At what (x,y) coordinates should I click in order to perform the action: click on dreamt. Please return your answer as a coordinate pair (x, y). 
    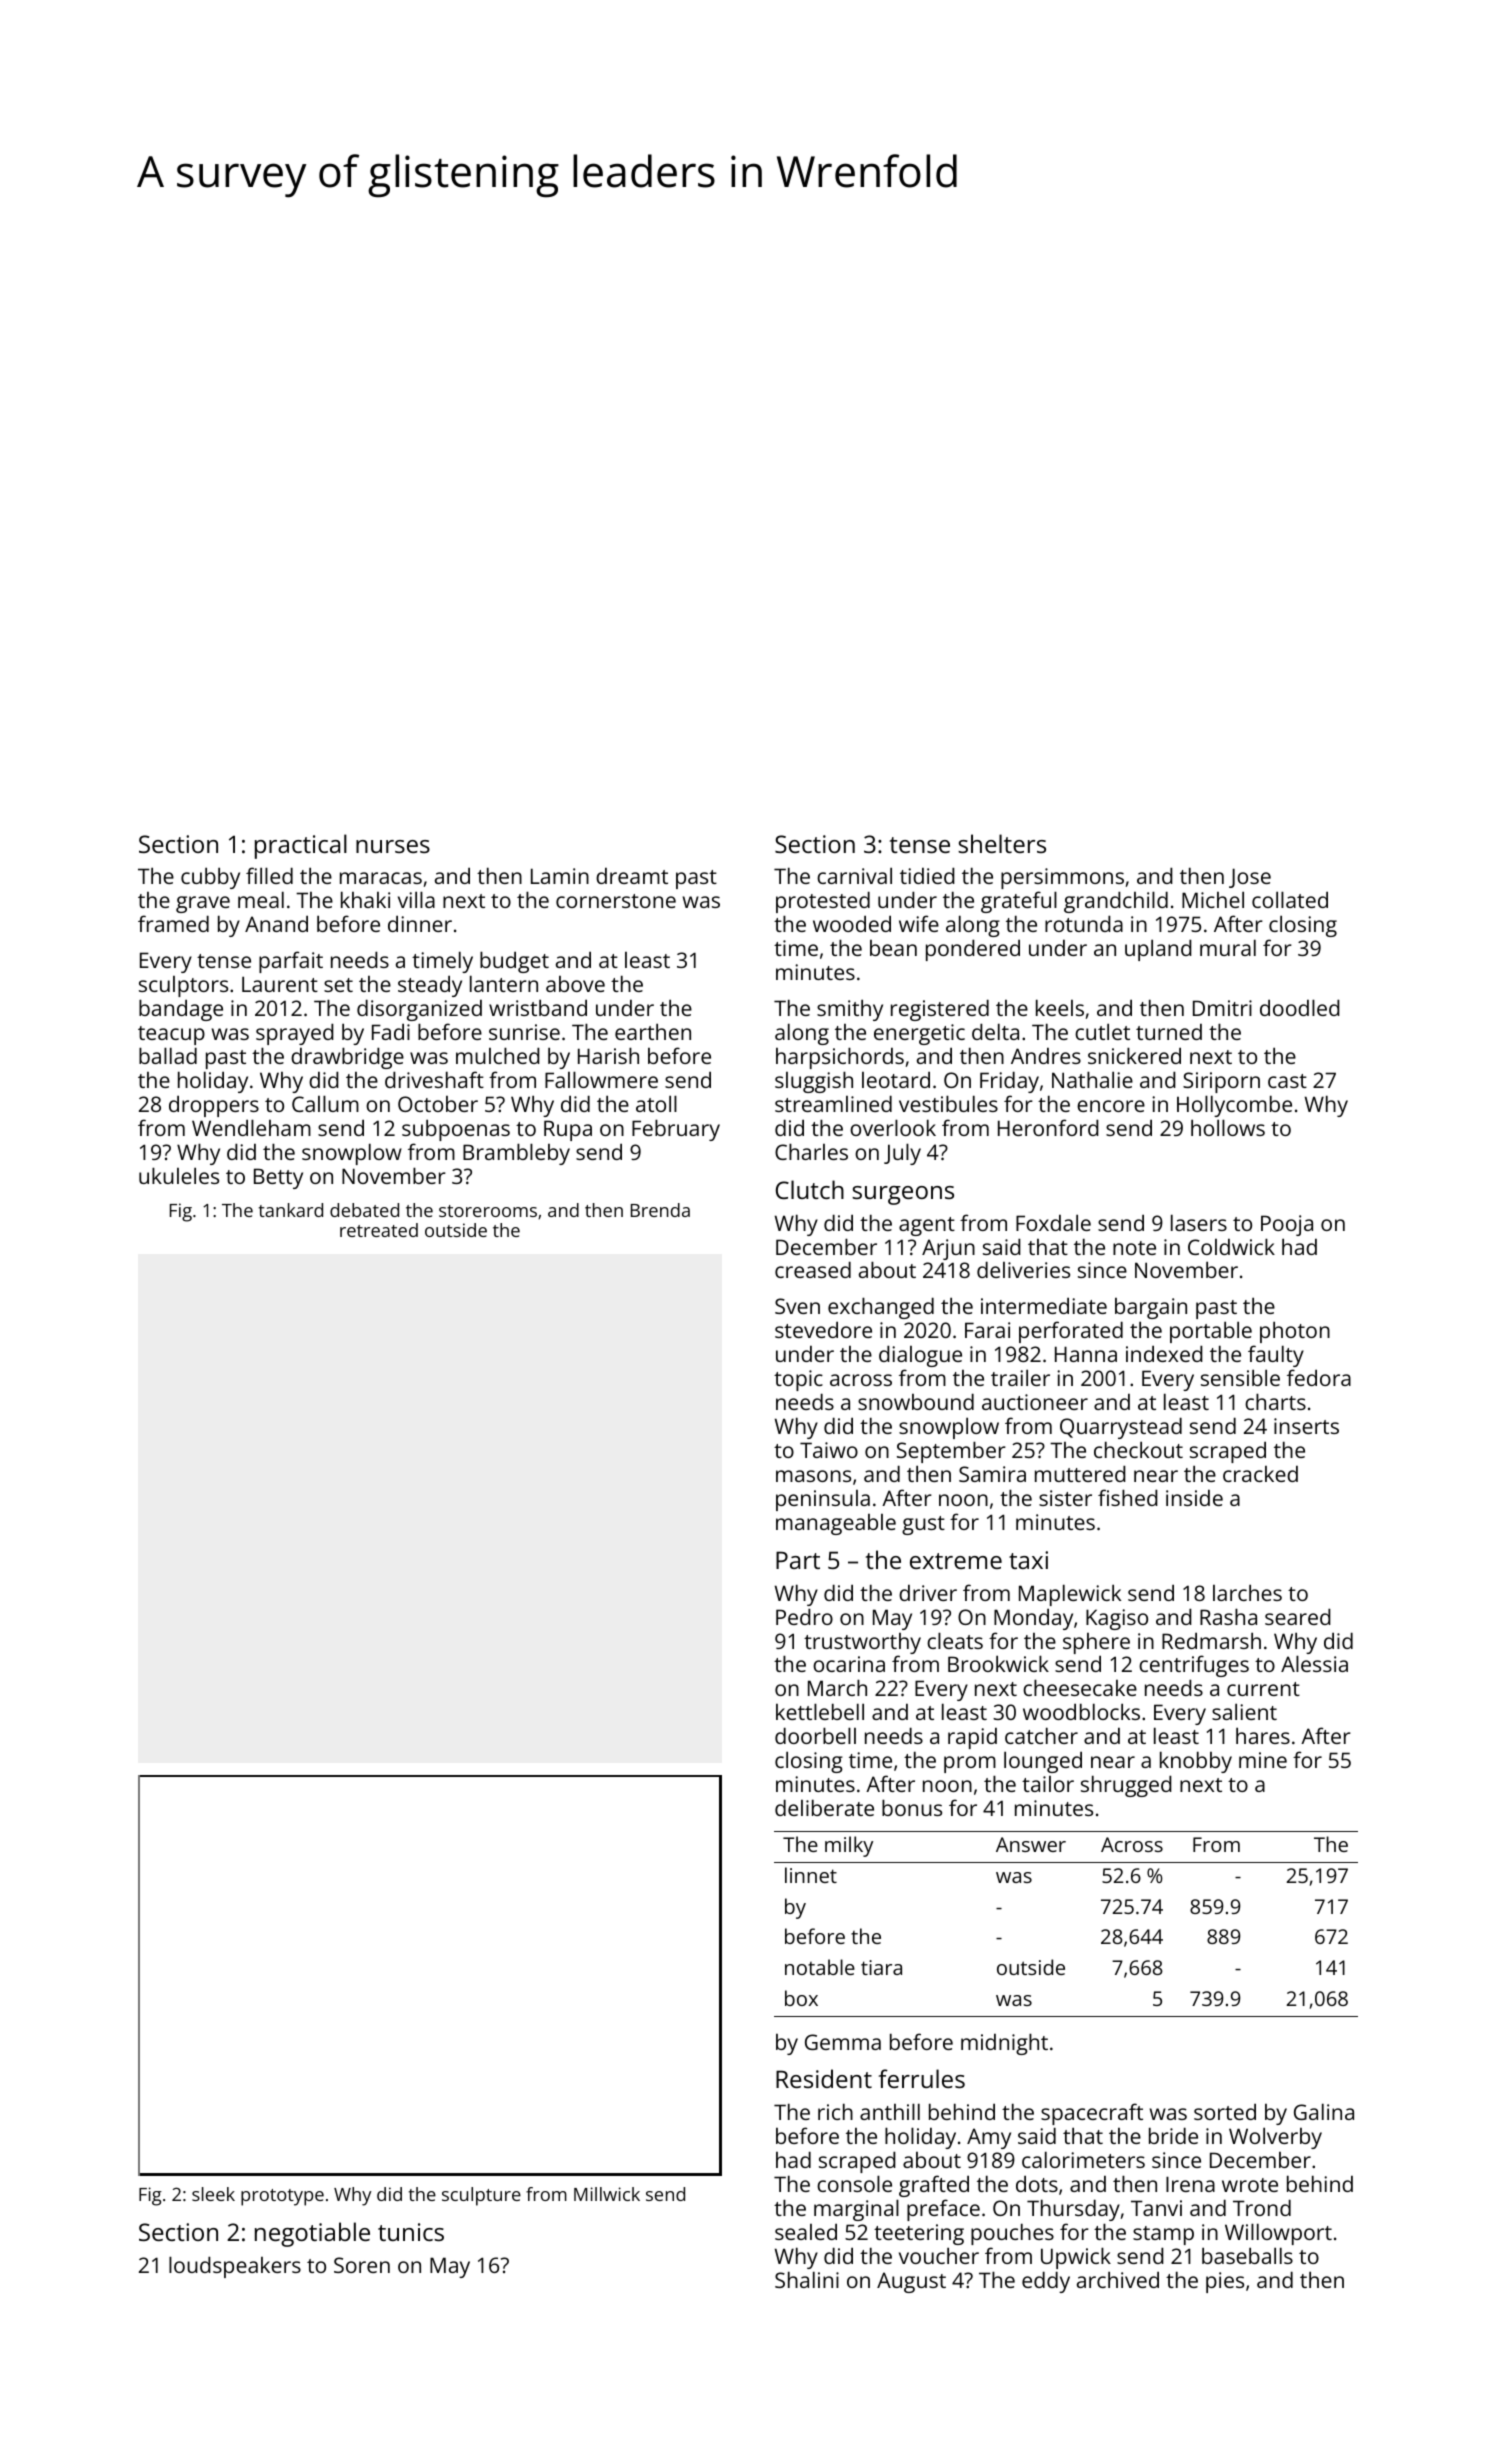
    Looking at the image, I should click on (632, 876).
